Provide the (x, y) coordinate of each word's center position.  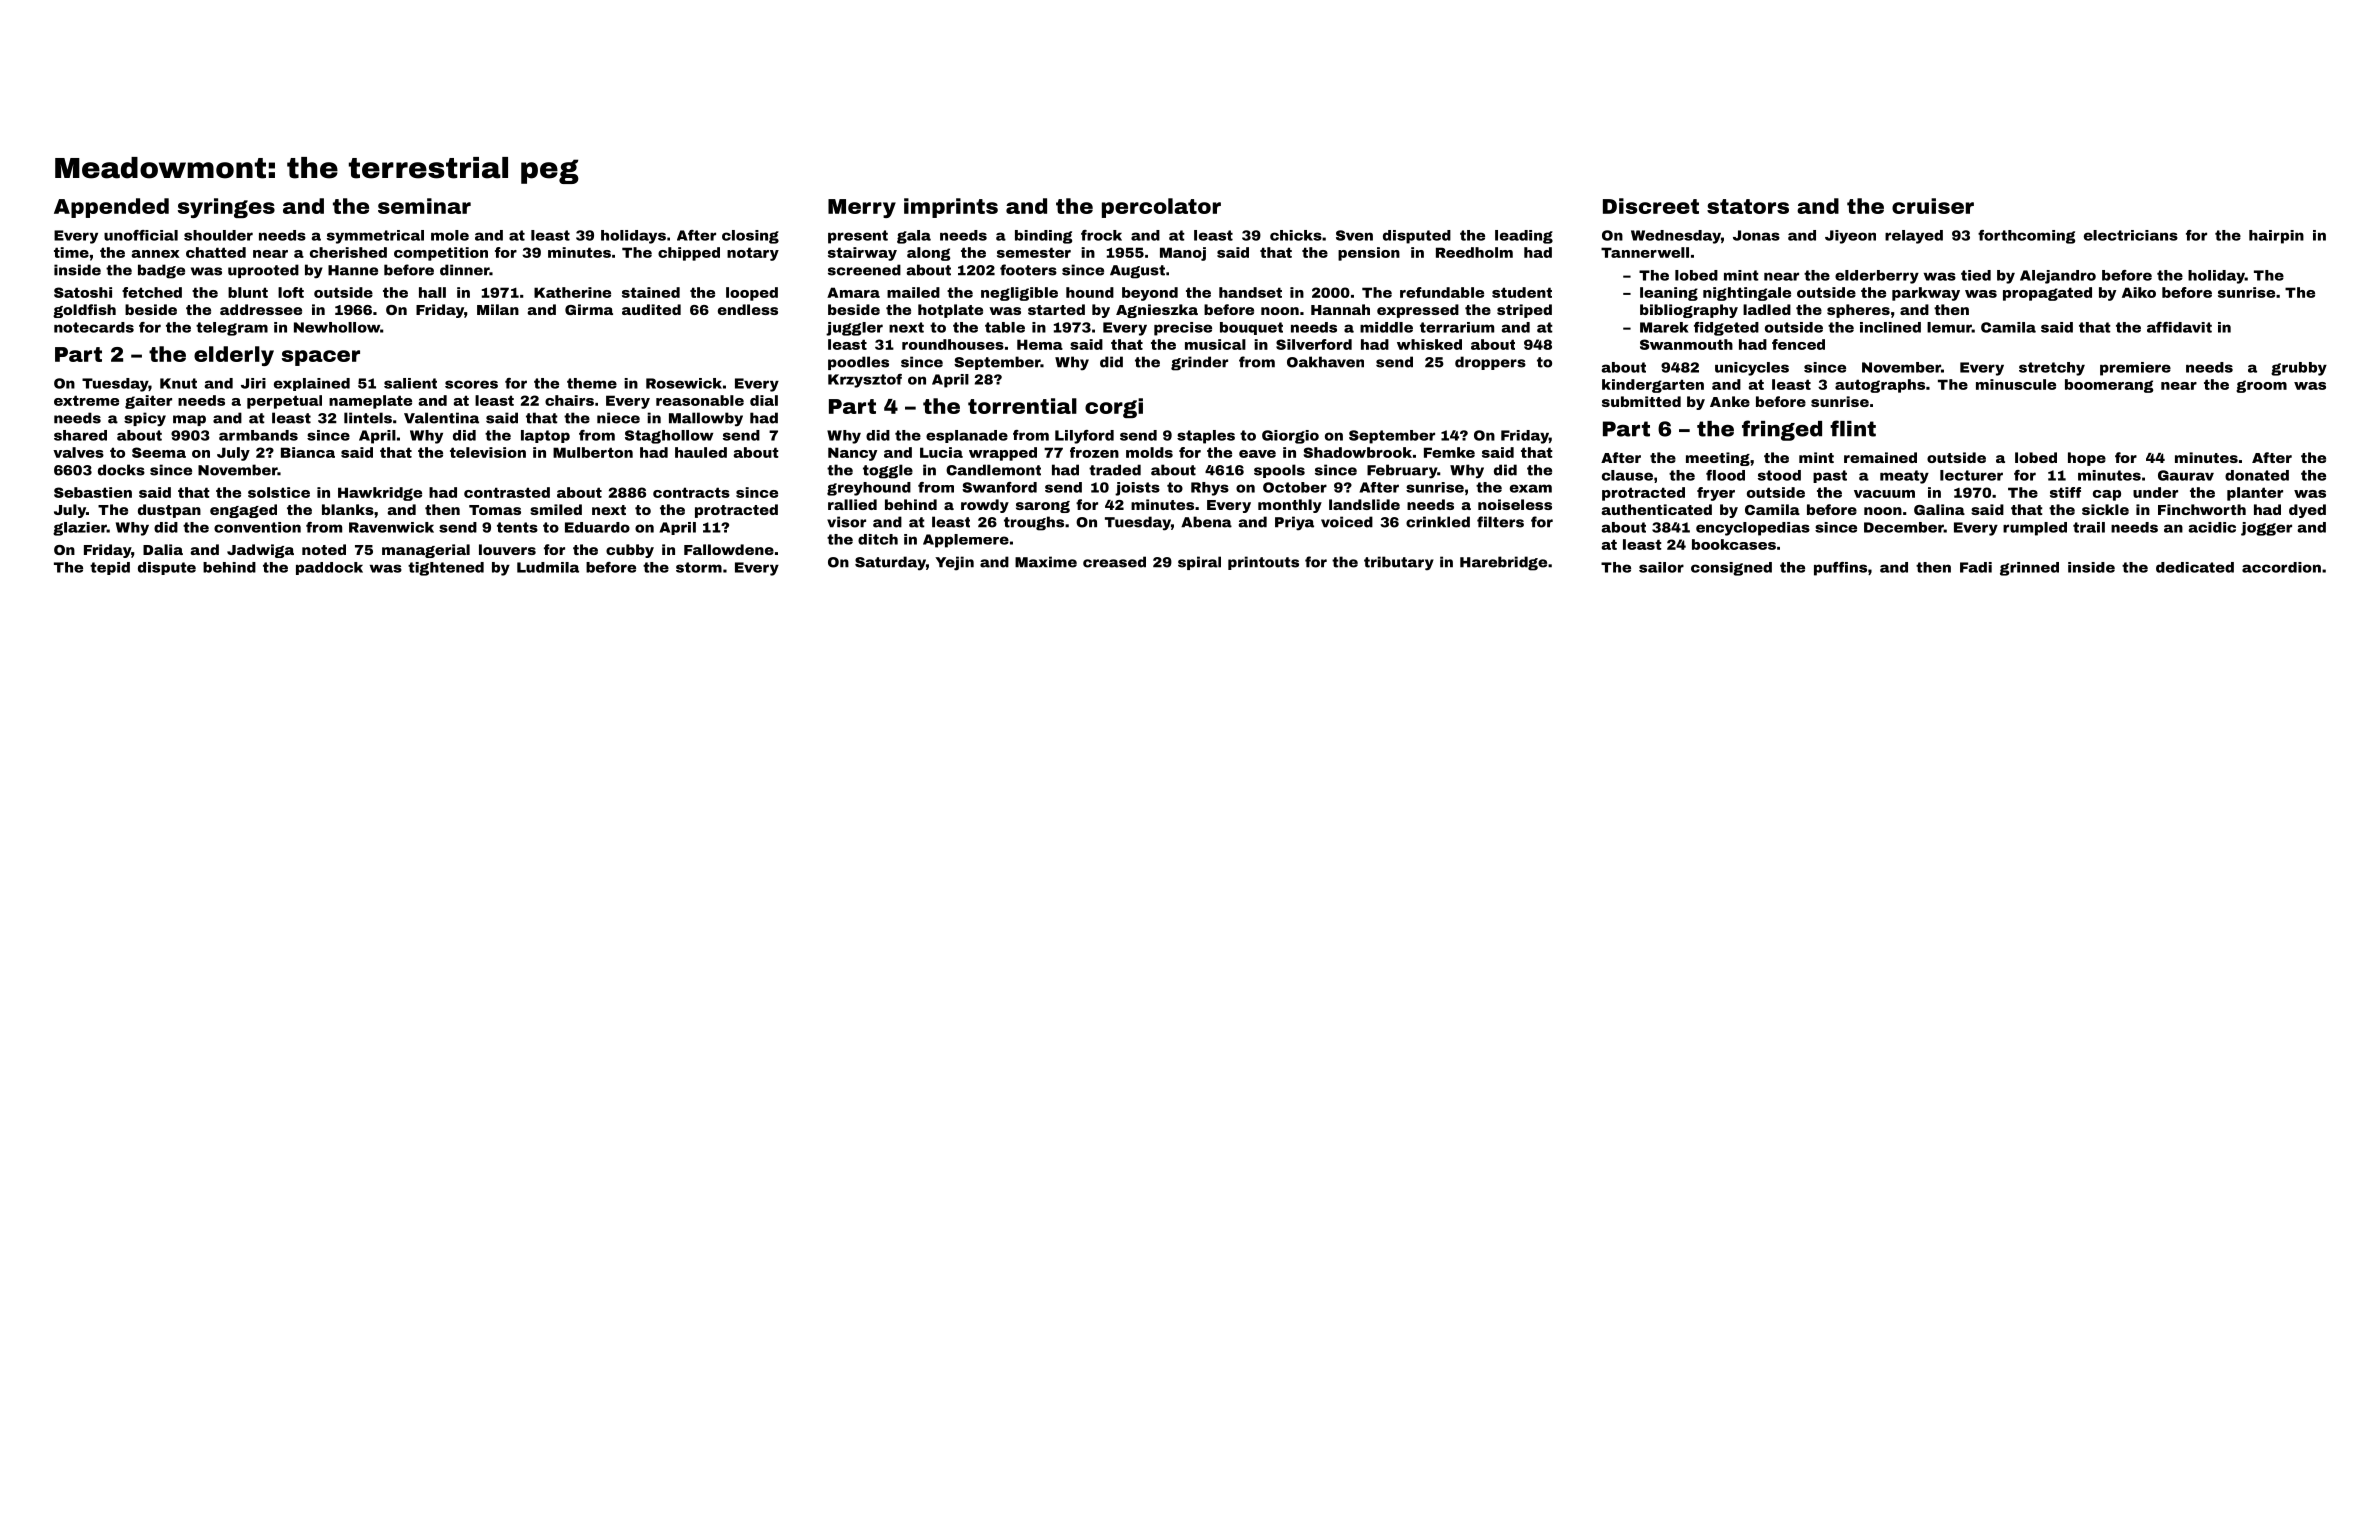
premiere (2135, 369)
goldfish (84, 311)
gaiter (148, 402)
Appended (111, 208)
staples (1206, 437)
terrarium (1457, 327)
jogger (2266, 529)
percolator (1161, 208)
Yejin (954, 563)
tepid (110, 568)
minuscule (2016, 384)
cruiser (1933, 206)
